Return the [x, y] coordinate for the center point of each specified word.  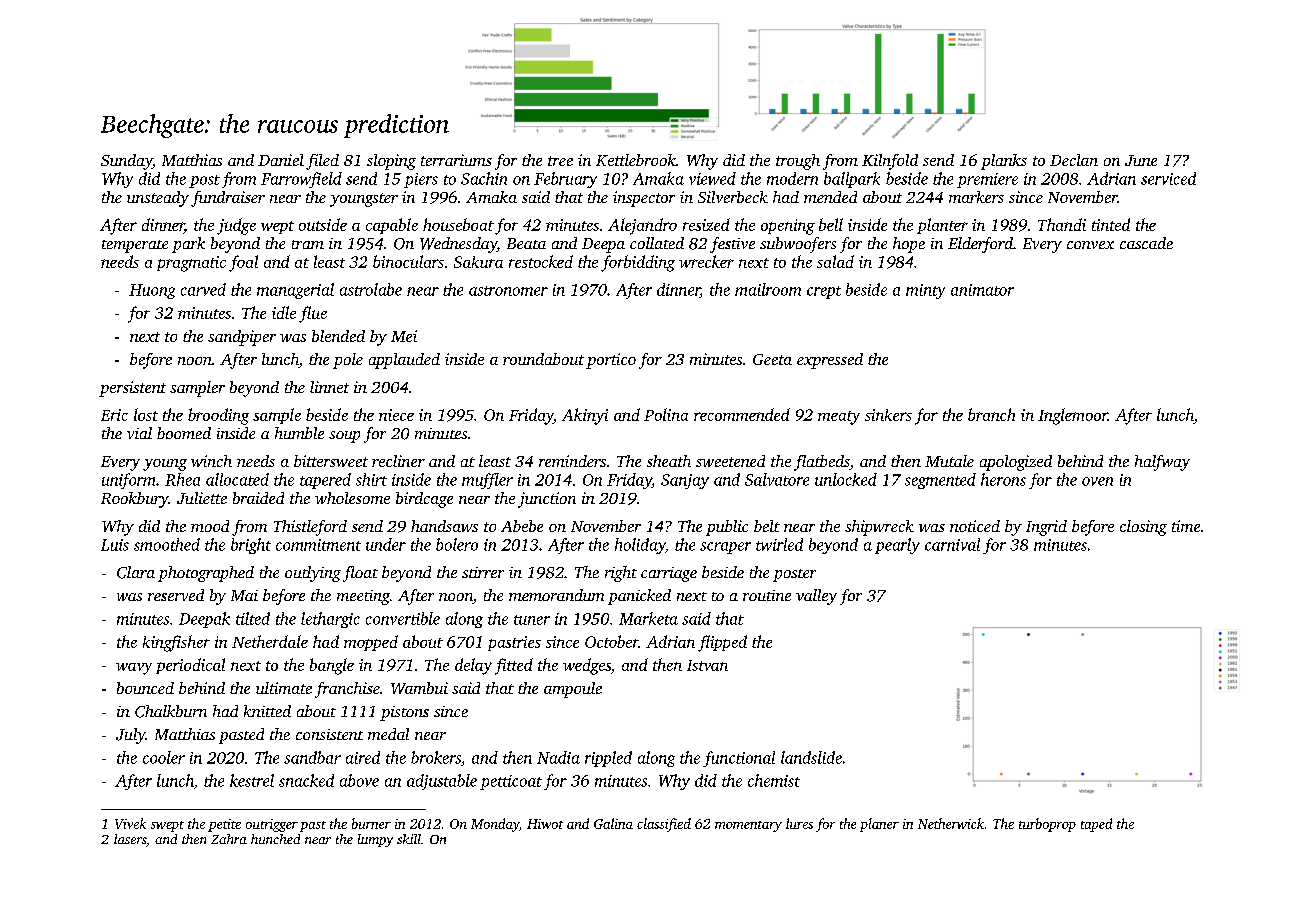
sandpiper [242, 338]
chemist [774, 780]
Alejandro [642, 226]
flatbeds [822, 463]
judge [236, 226]
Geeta [772, 359]
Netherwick [951, 823]
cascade [1146, 243]
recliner [398, 461]
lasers [130, 839]
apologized [1016, 463]
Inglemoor [1073, 416]
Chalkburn [171, 711]
